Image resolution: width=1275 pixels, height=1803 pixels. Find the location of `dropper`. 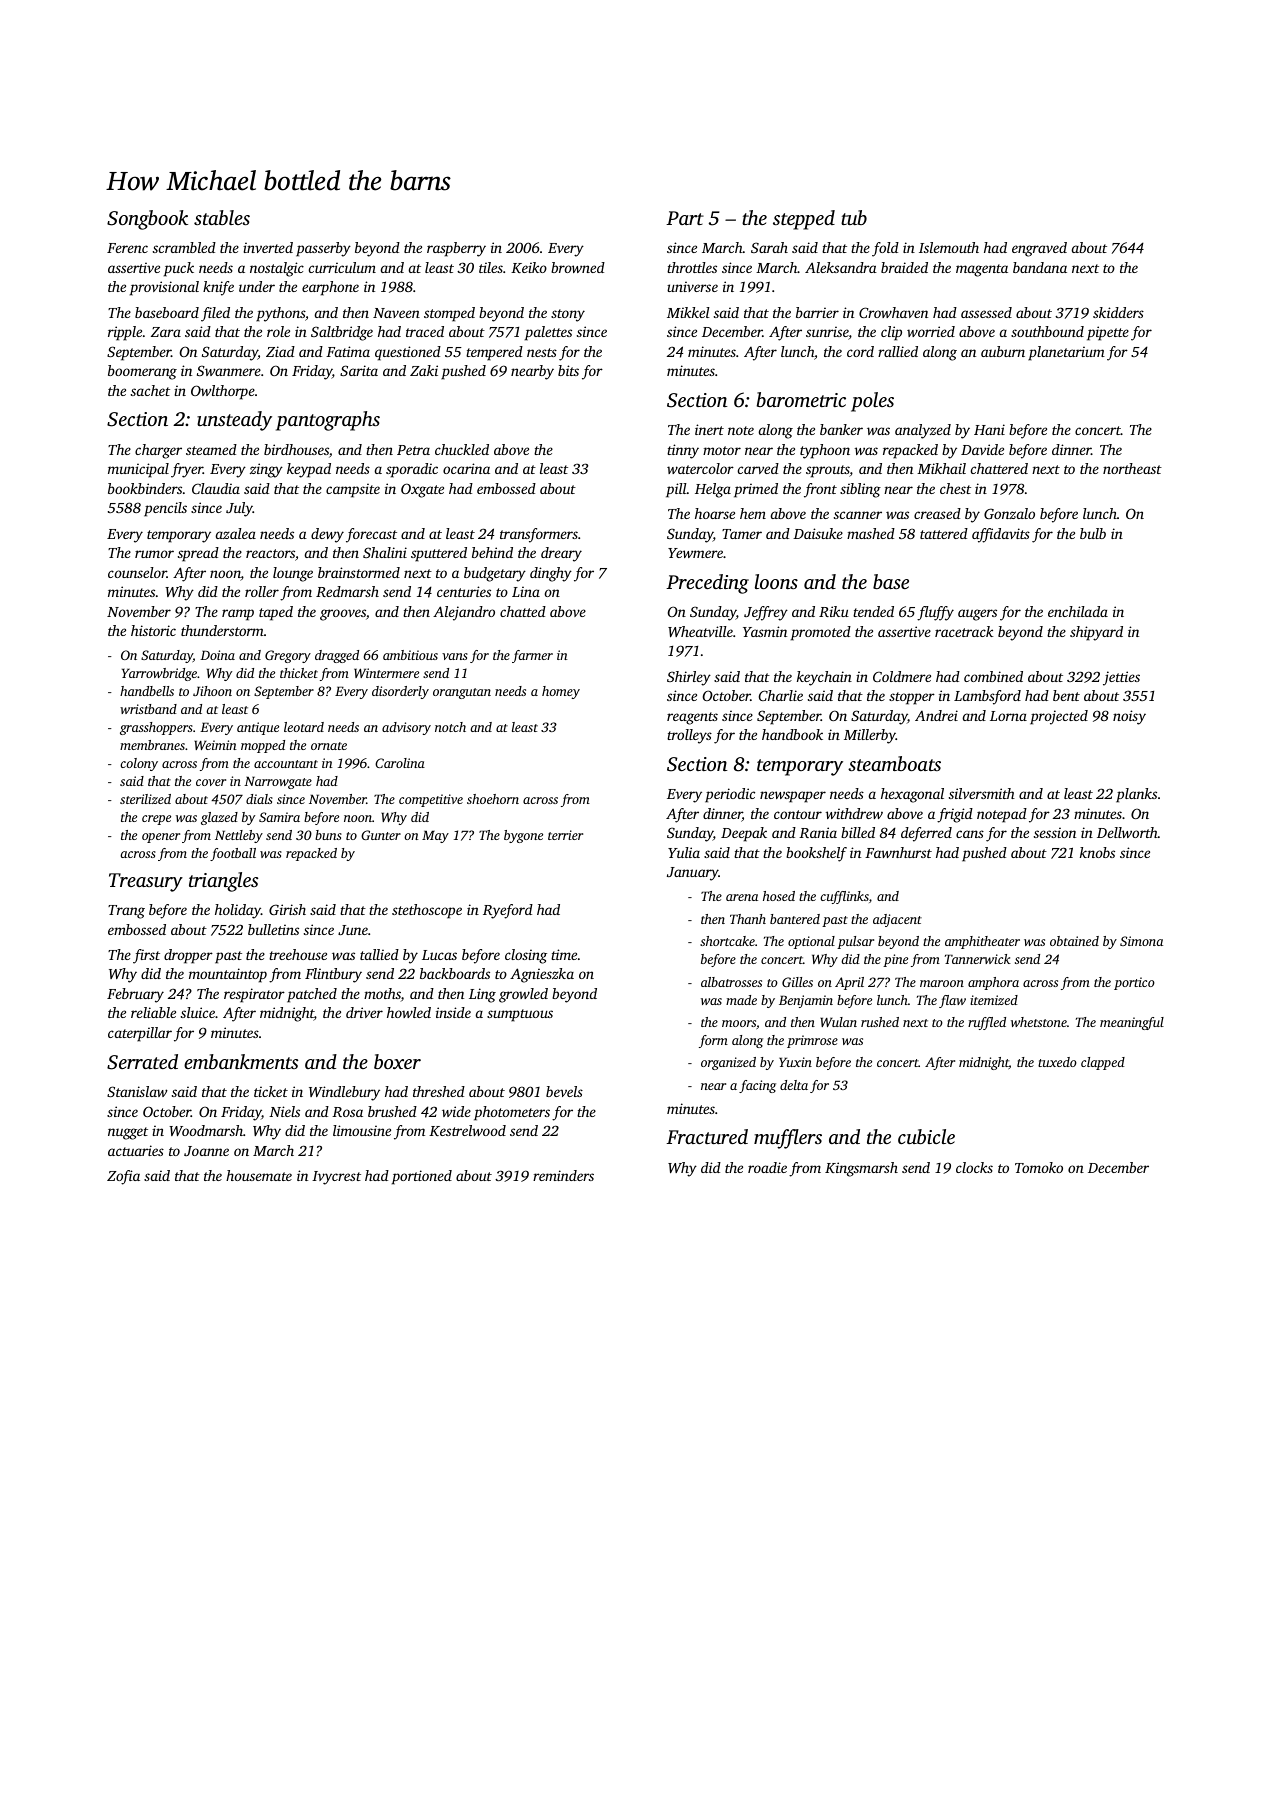

dropper is located at coordinates (188, 956).
